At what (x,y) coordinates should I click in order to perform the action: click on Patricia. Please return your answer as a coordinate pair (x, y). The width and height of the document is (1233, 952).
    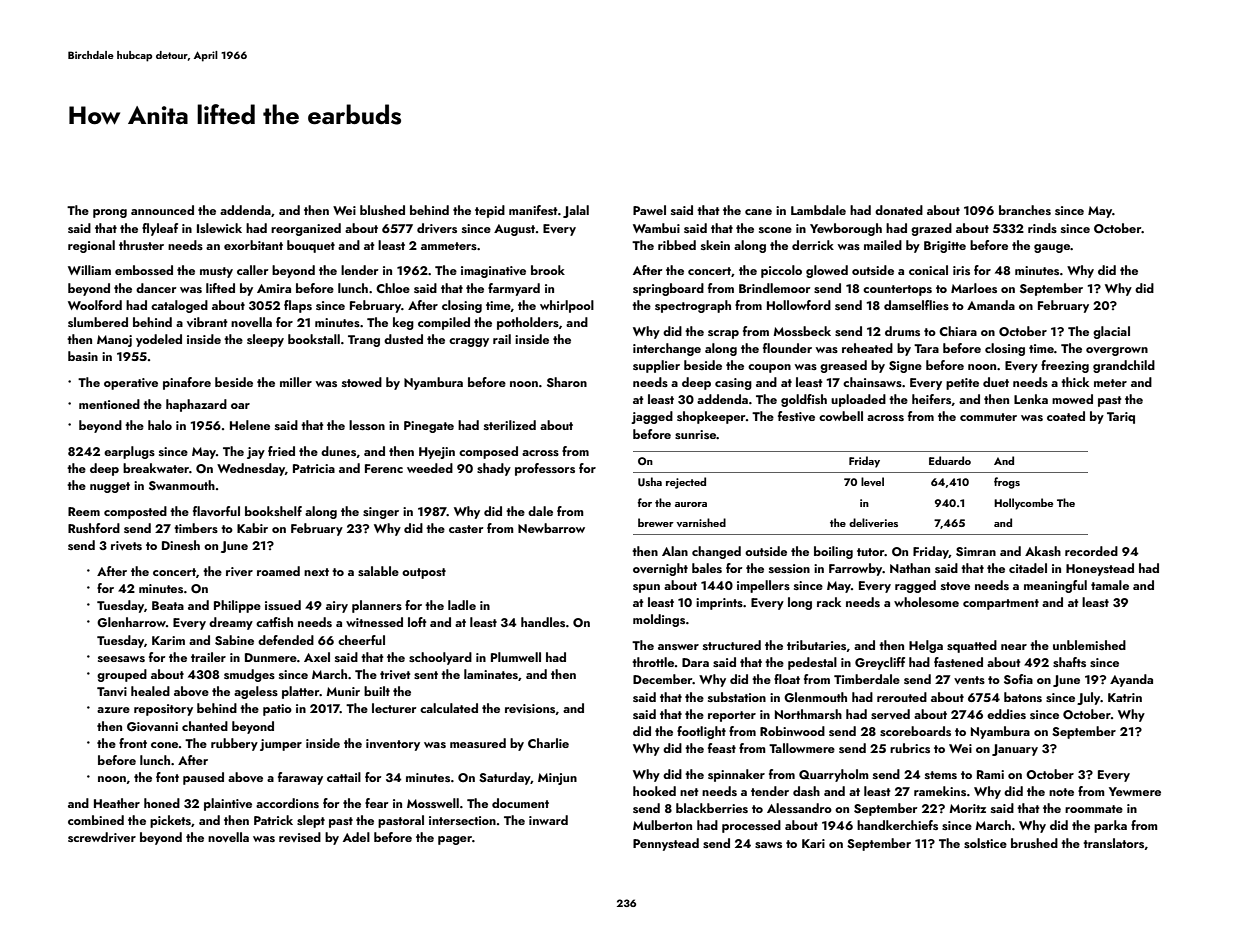
    Looking at the image, I should click on (314, 468).
